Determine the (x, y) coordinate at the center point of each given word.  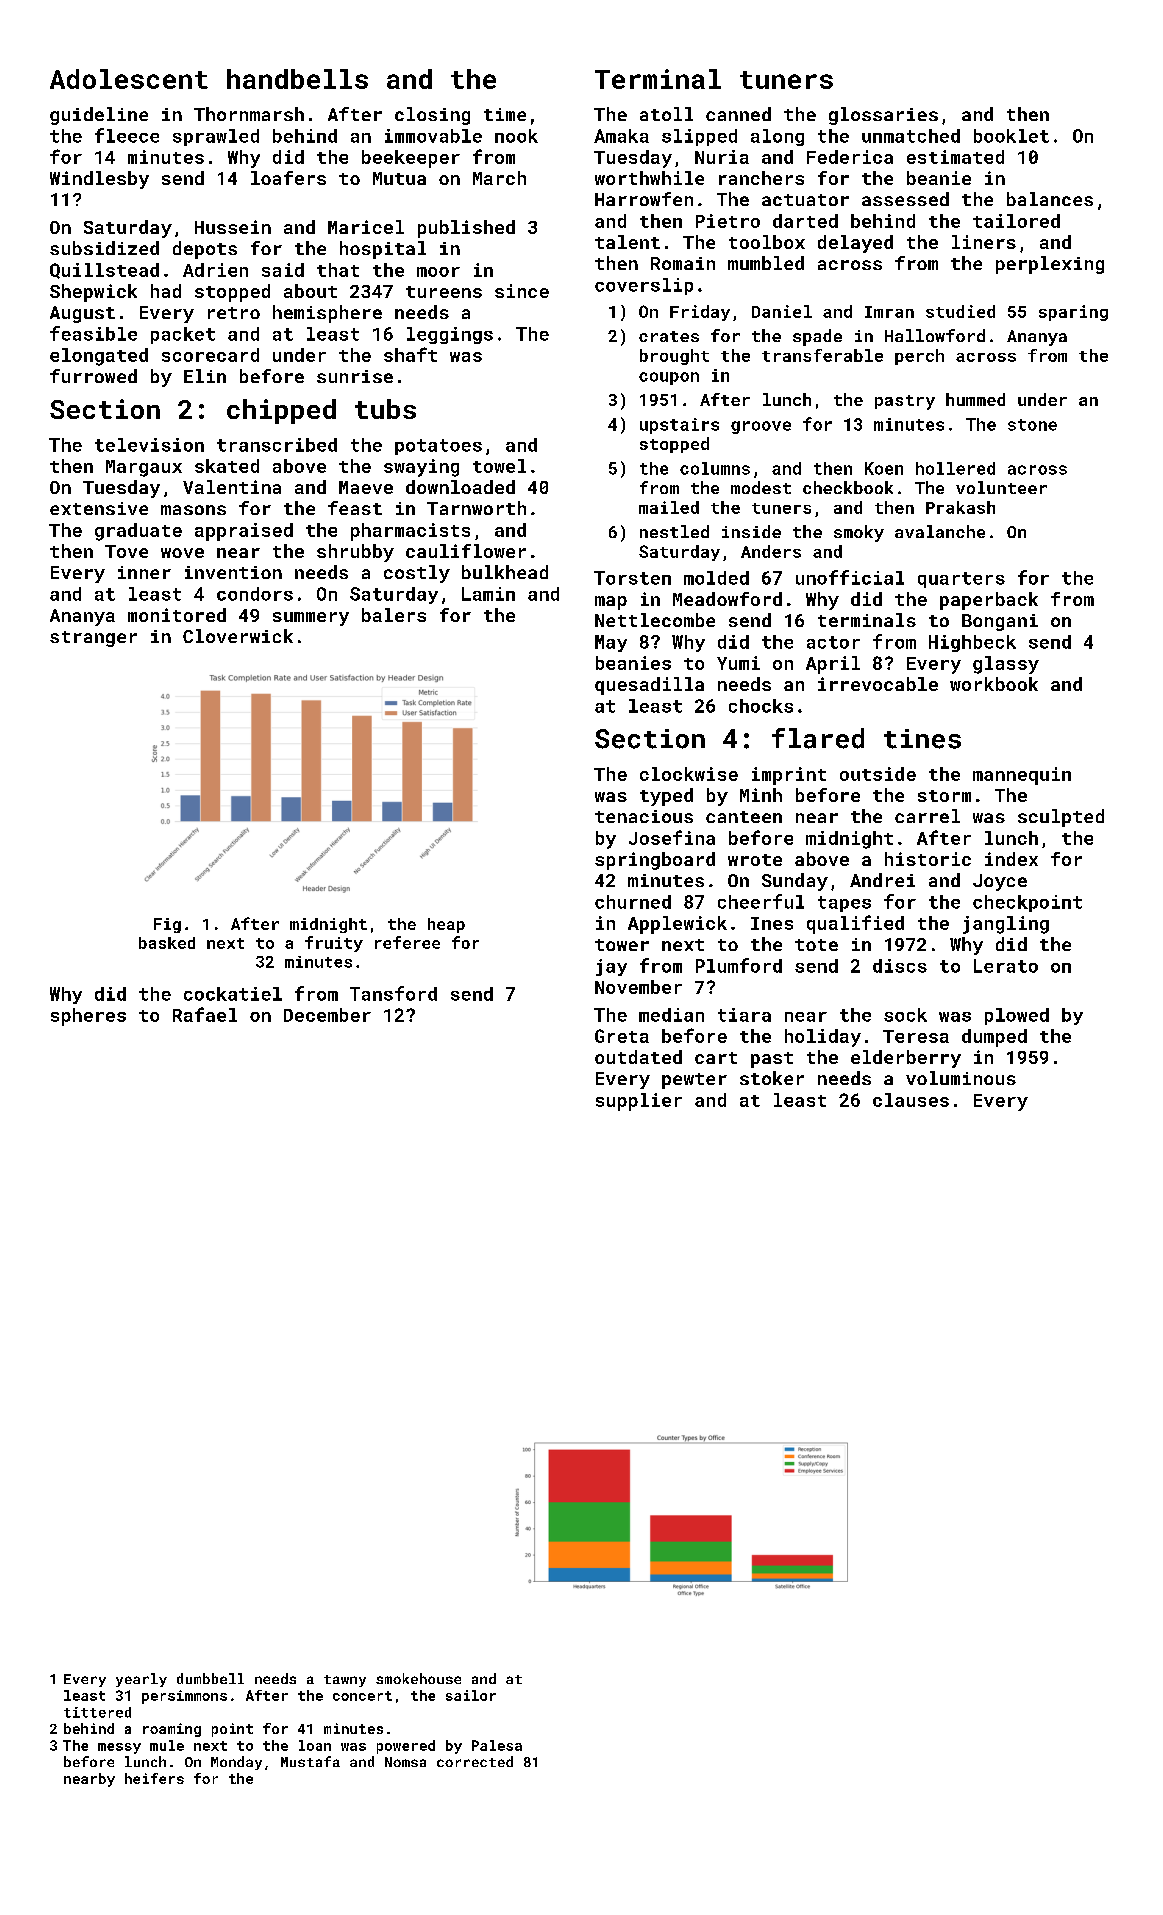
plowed (1017, 1016)
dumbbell (210, 1678)
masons (193, 510)
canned (738, 114)
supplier (639, 1102)
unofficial (850, 577)
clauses (911, 1100)
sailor (471, 1695)
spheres (88, 1017)
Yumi (738, 663)
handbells (297, 79)
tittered (97, 1712)
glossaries (883, 116)
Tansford (393, 993)
